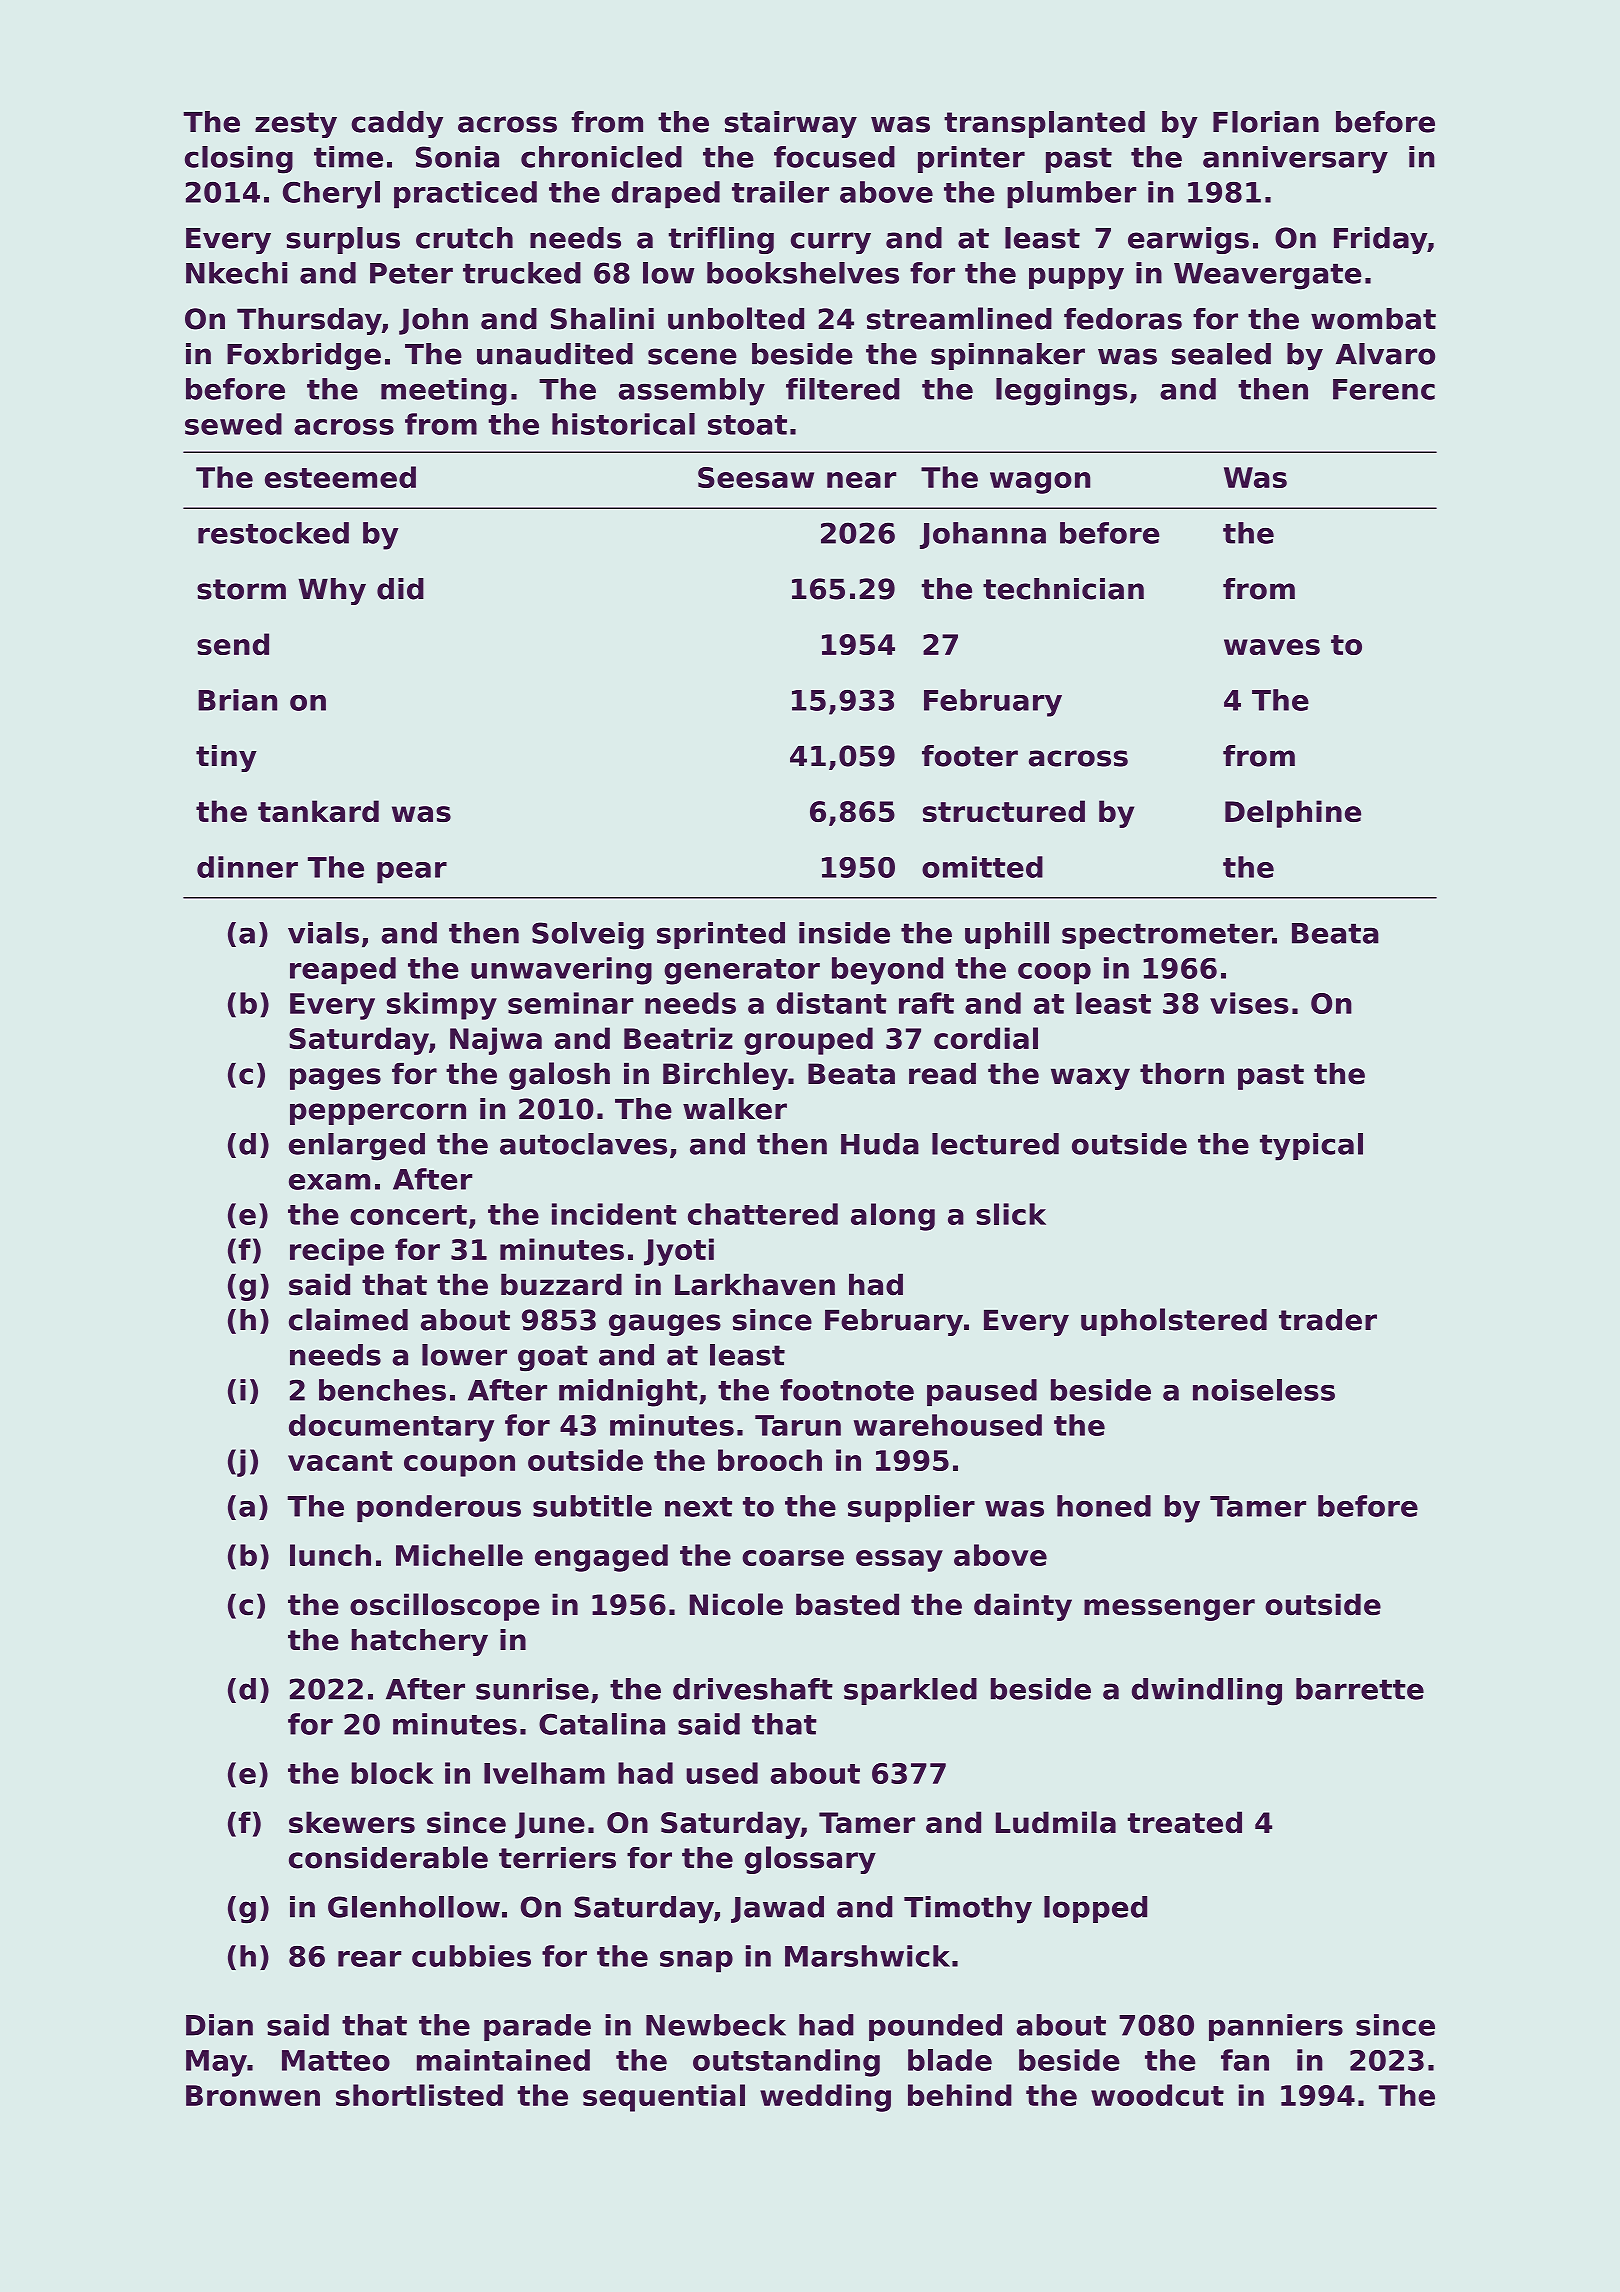  What do you see at coordinates (791, 124) in the document?
I see `stairway` at bounding box center [791, 124].
